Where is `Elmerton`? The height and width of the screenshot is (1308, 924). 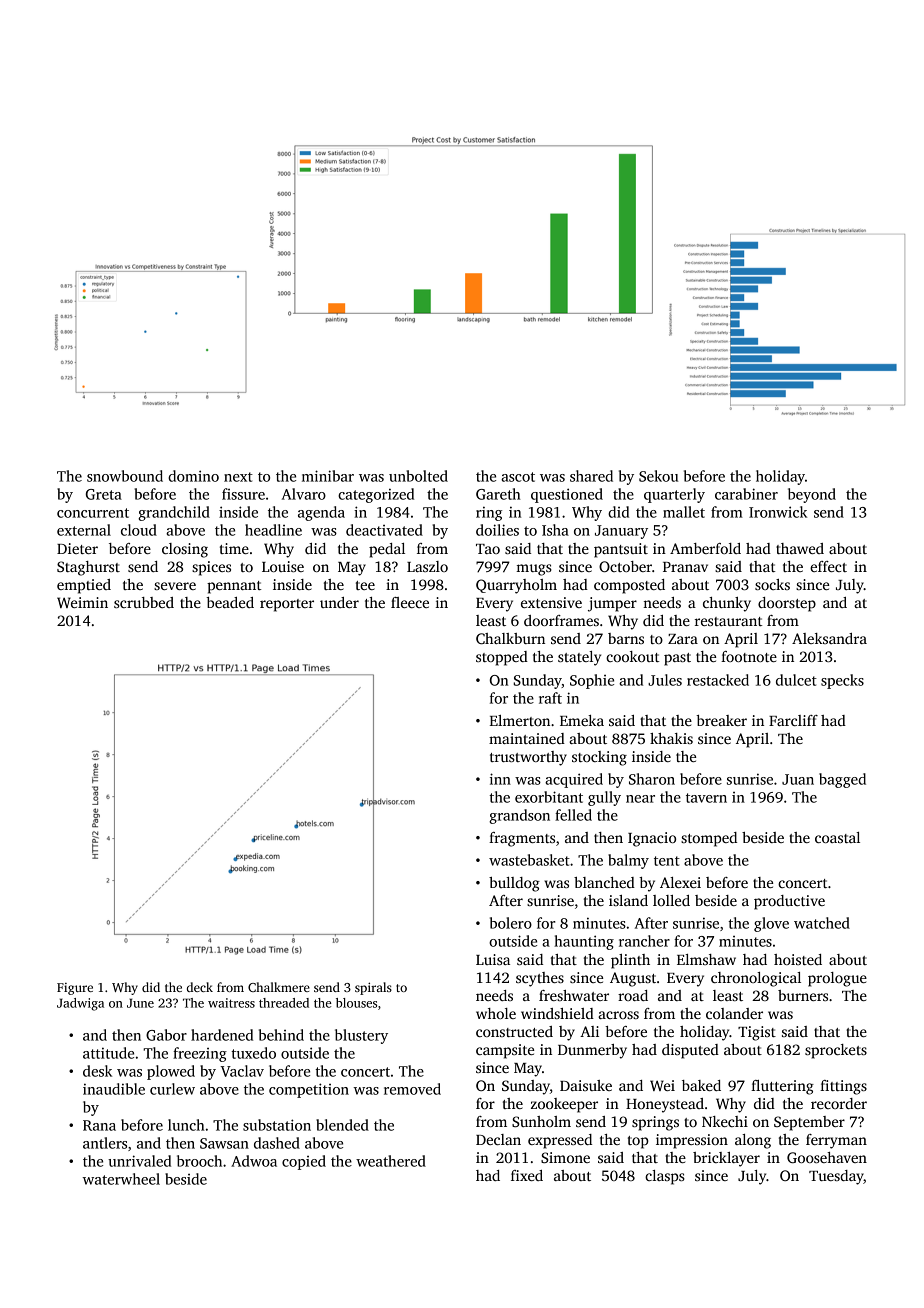
Elmerton is located at coordinates (520, 720).
